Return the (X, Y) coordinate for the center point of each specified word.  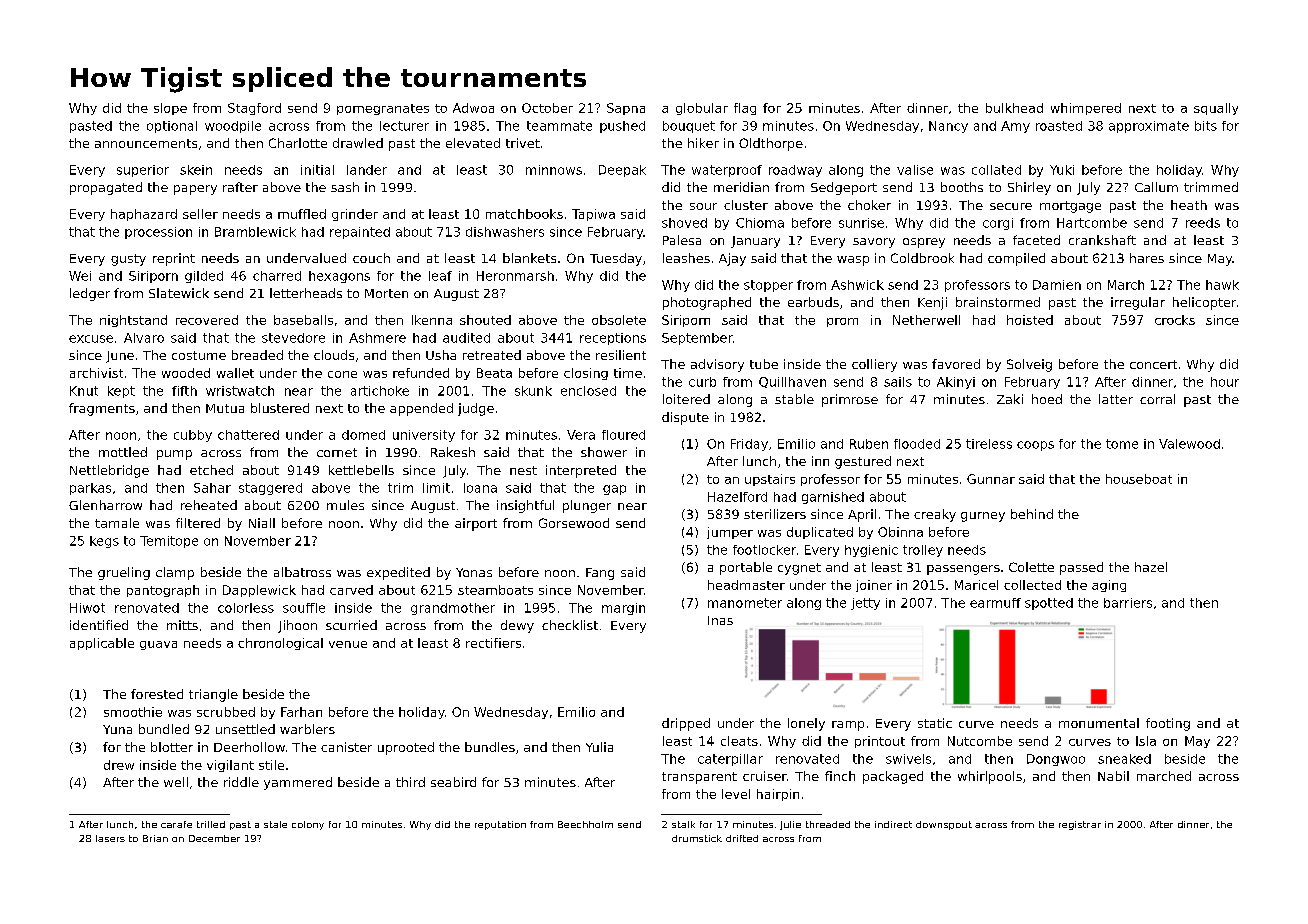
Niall (262, 523)
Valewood (1189, 444)
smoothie (133, 712)
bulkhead (1014, 108)
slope (170, 109)
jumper (730, 533)
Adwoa (473, 108)
